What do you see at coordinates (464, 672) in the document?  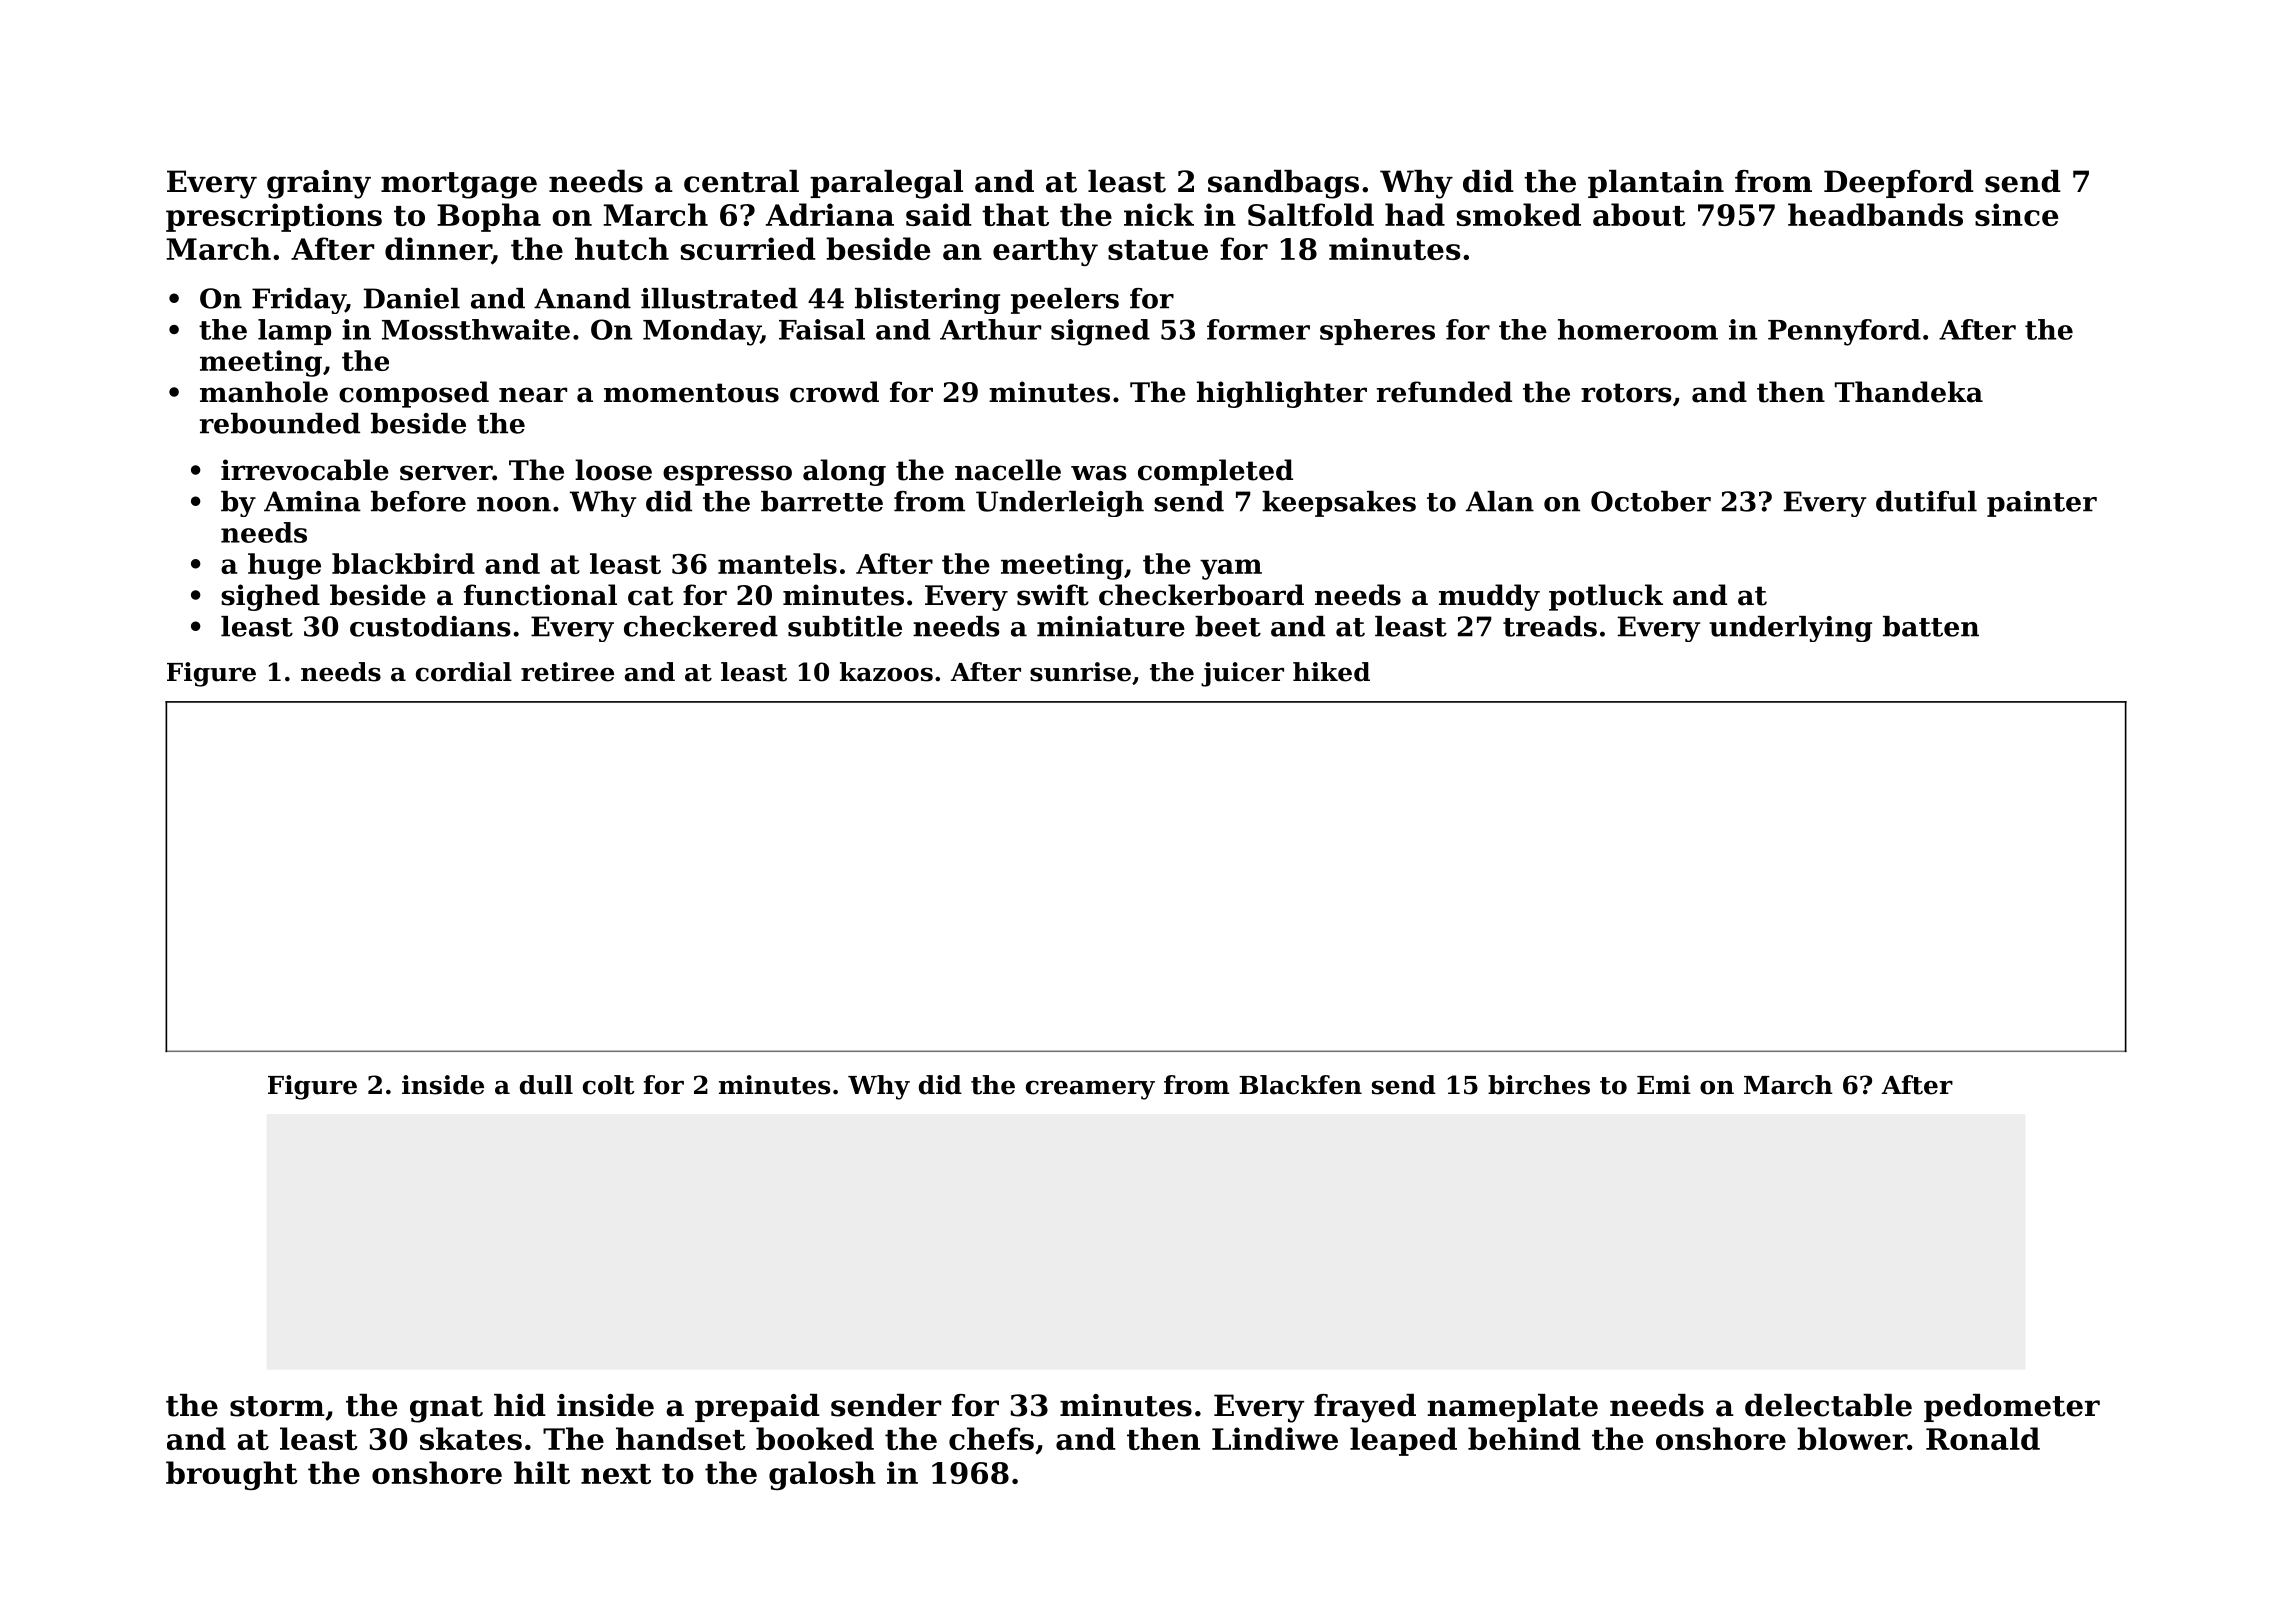 I see `cordial` at bounding box center [464, 672].
